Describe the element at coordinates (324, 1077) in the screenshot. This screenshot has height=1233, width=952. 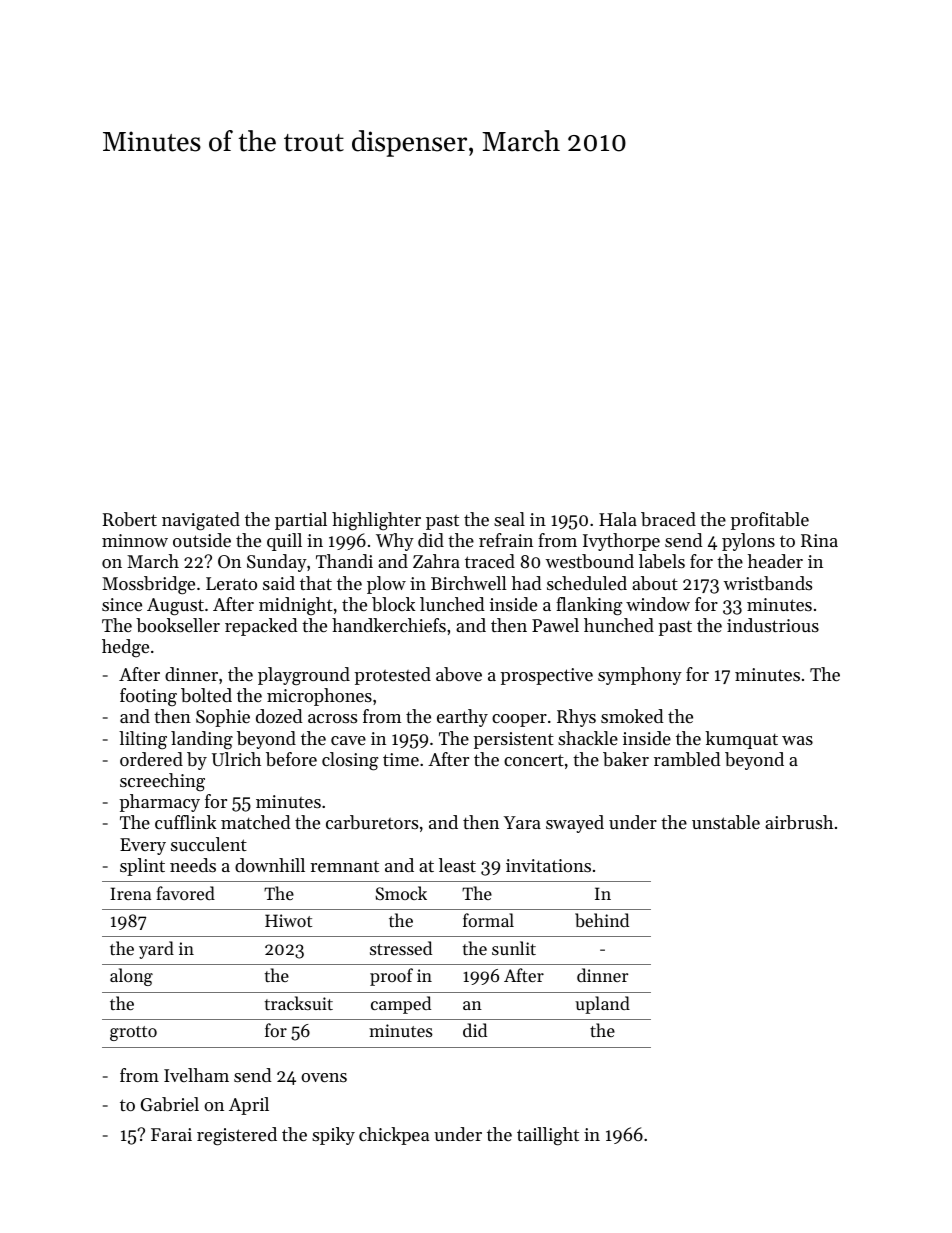
I see `ovens` at that location.
